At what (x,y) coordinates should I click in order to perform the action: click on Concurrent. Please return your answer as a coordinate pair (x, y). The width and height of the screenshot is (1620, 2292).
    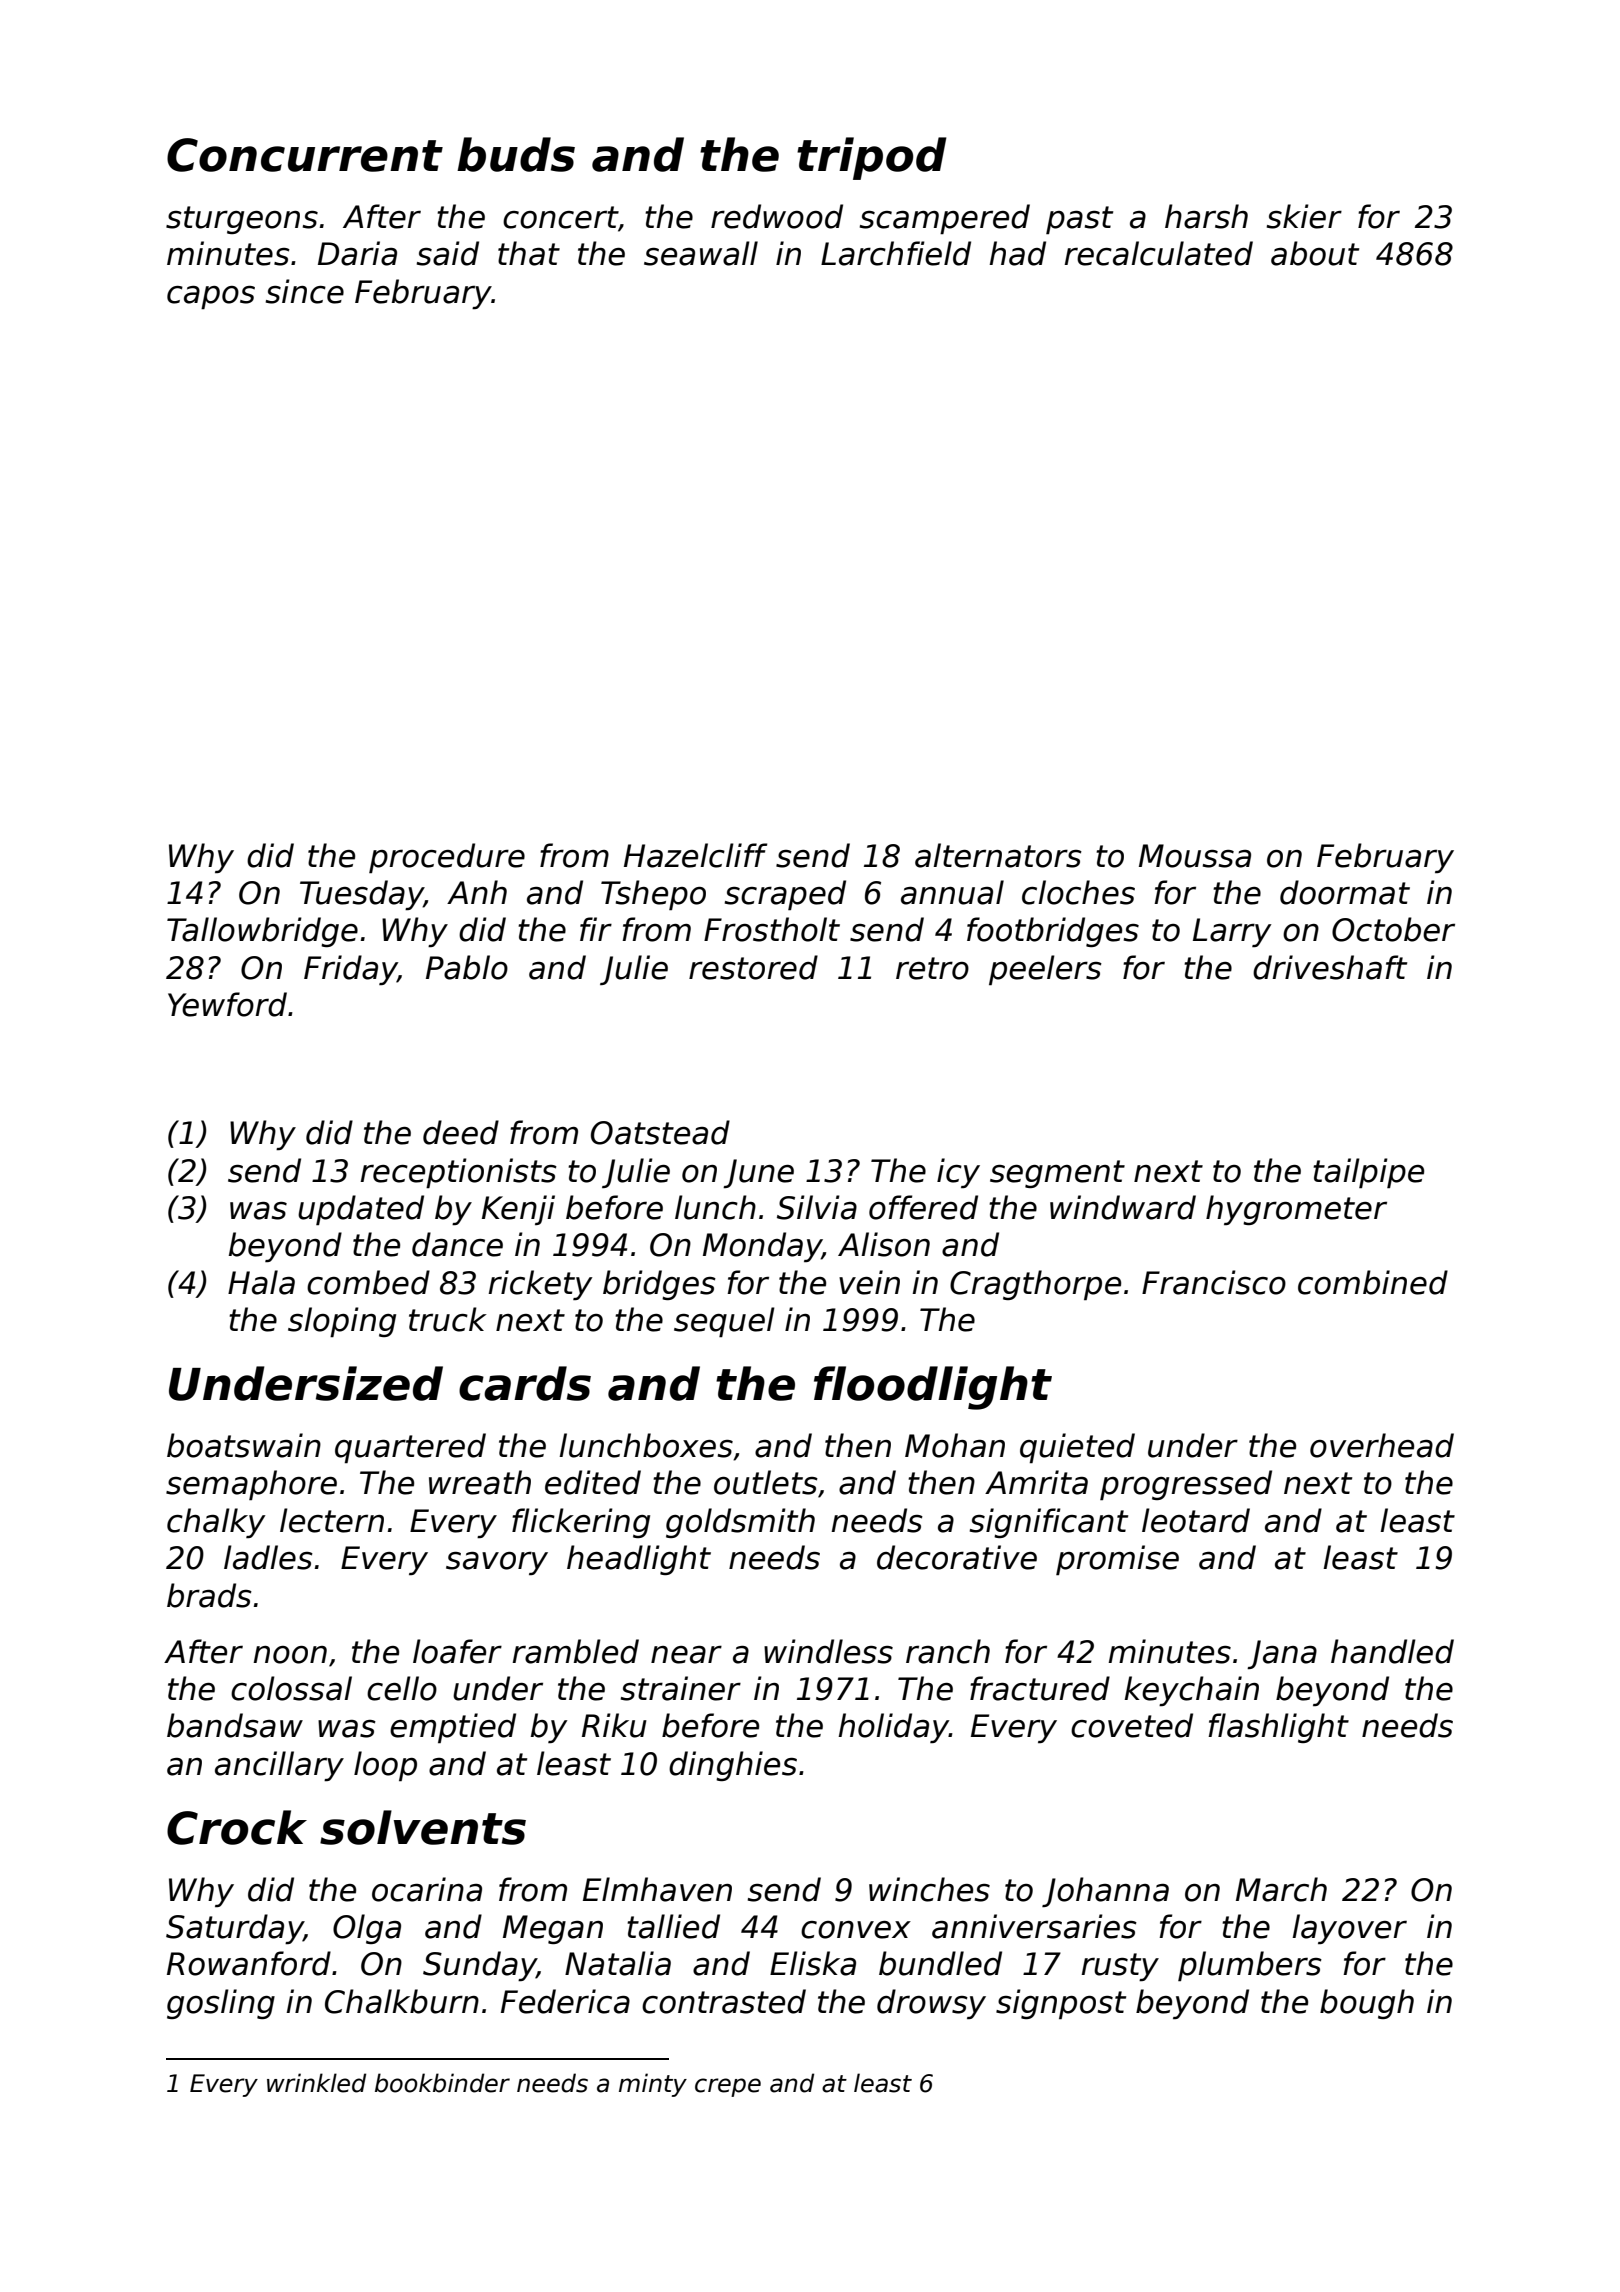
    Looking at the image, I should click on (305, 155).
